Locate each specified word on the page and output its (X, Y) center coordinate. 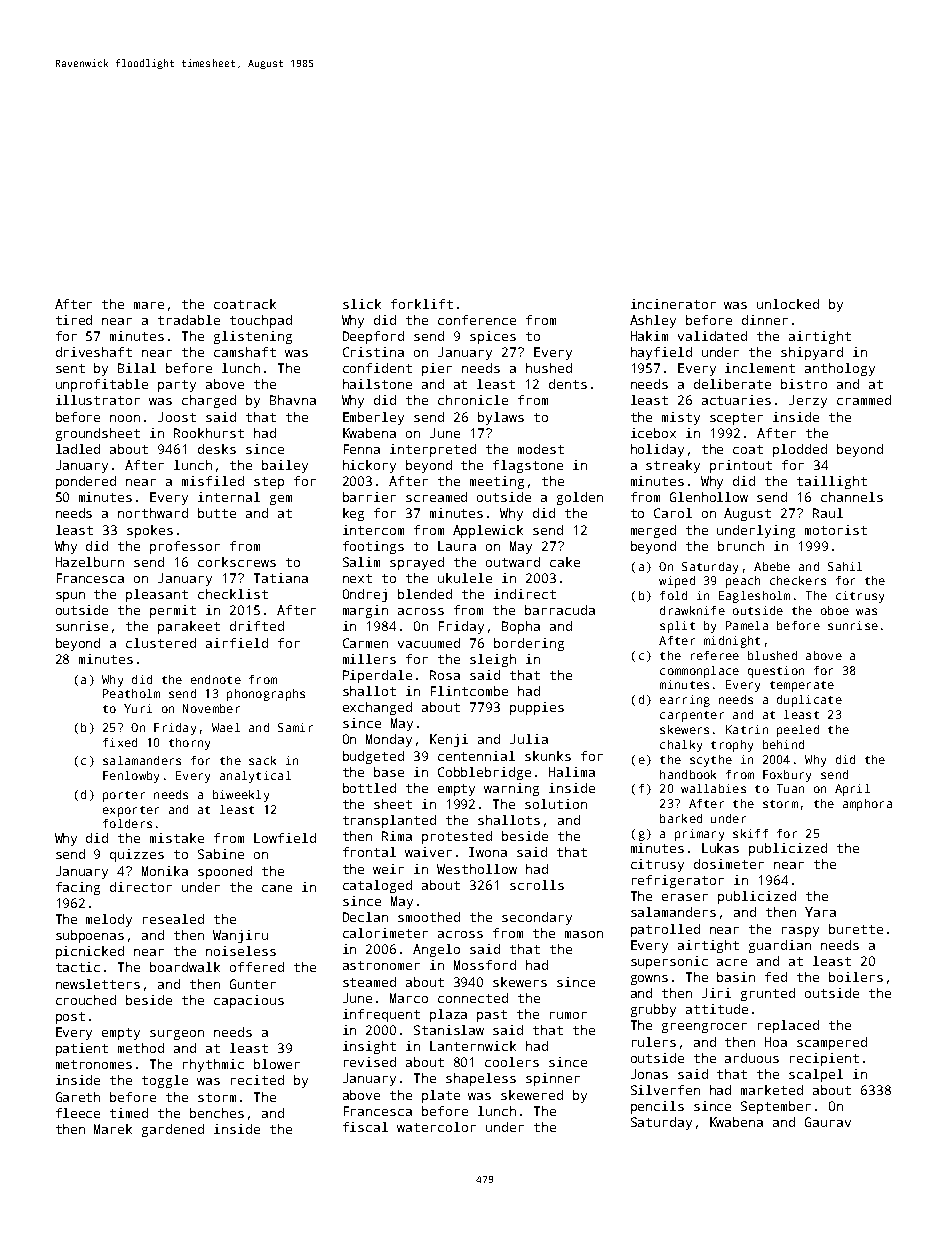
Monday (389, 740)
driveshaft (94, 352)
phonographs (266, 695)
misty (681, 418)
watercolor (436, 1127)
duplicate (809, 701)
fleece (78, 1113)
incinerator (673, 304)
